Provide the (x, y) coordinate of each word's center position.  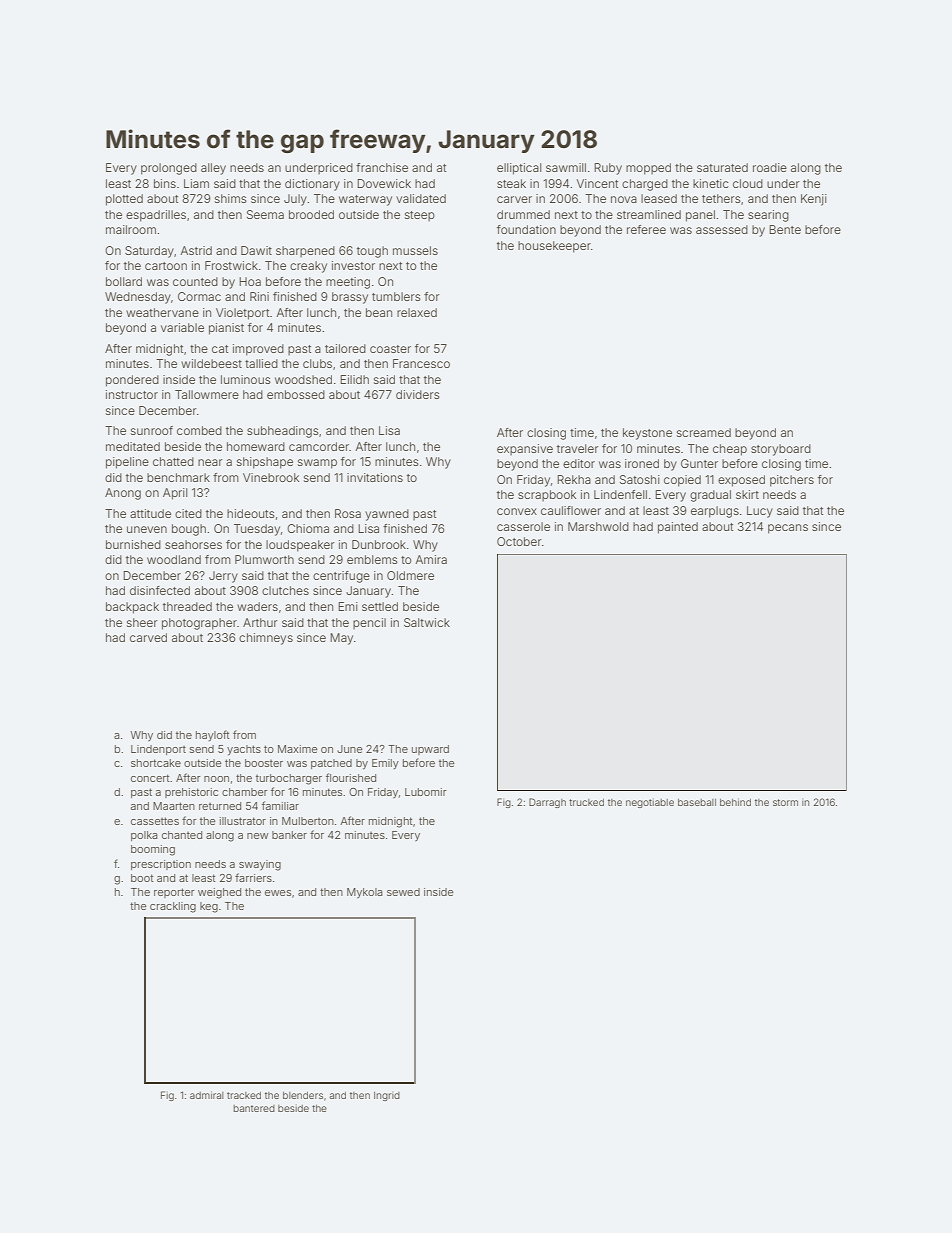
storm (785, 802)
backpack (132, 608)
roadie (770, 167)
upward (430, 750)
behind (735, 802)
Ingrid (387, 1096)
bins (165, 183)
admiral (207, 1095)
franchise (382, 167)
